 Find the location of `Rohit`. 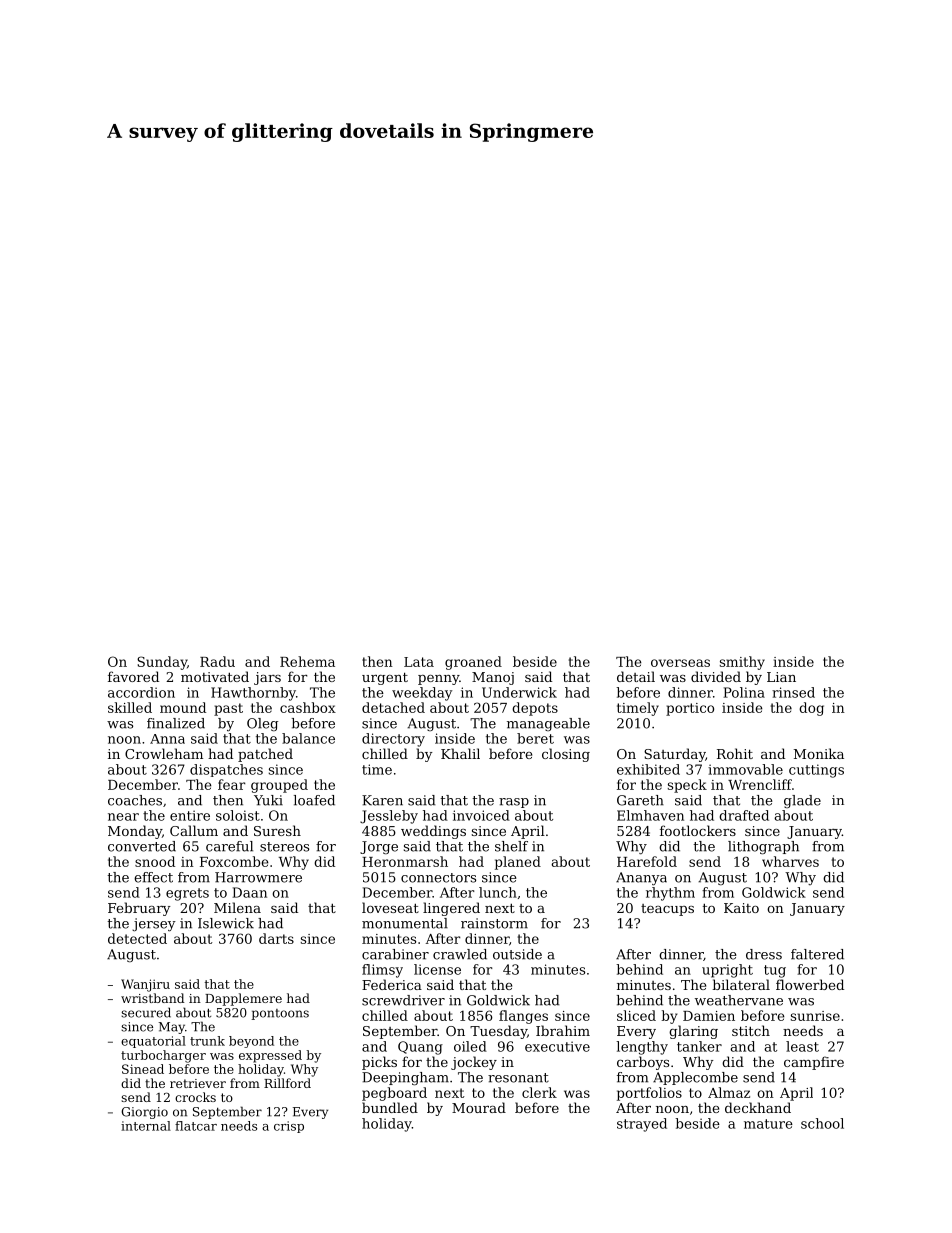

Rohit is located at coordinates (735, 753).
